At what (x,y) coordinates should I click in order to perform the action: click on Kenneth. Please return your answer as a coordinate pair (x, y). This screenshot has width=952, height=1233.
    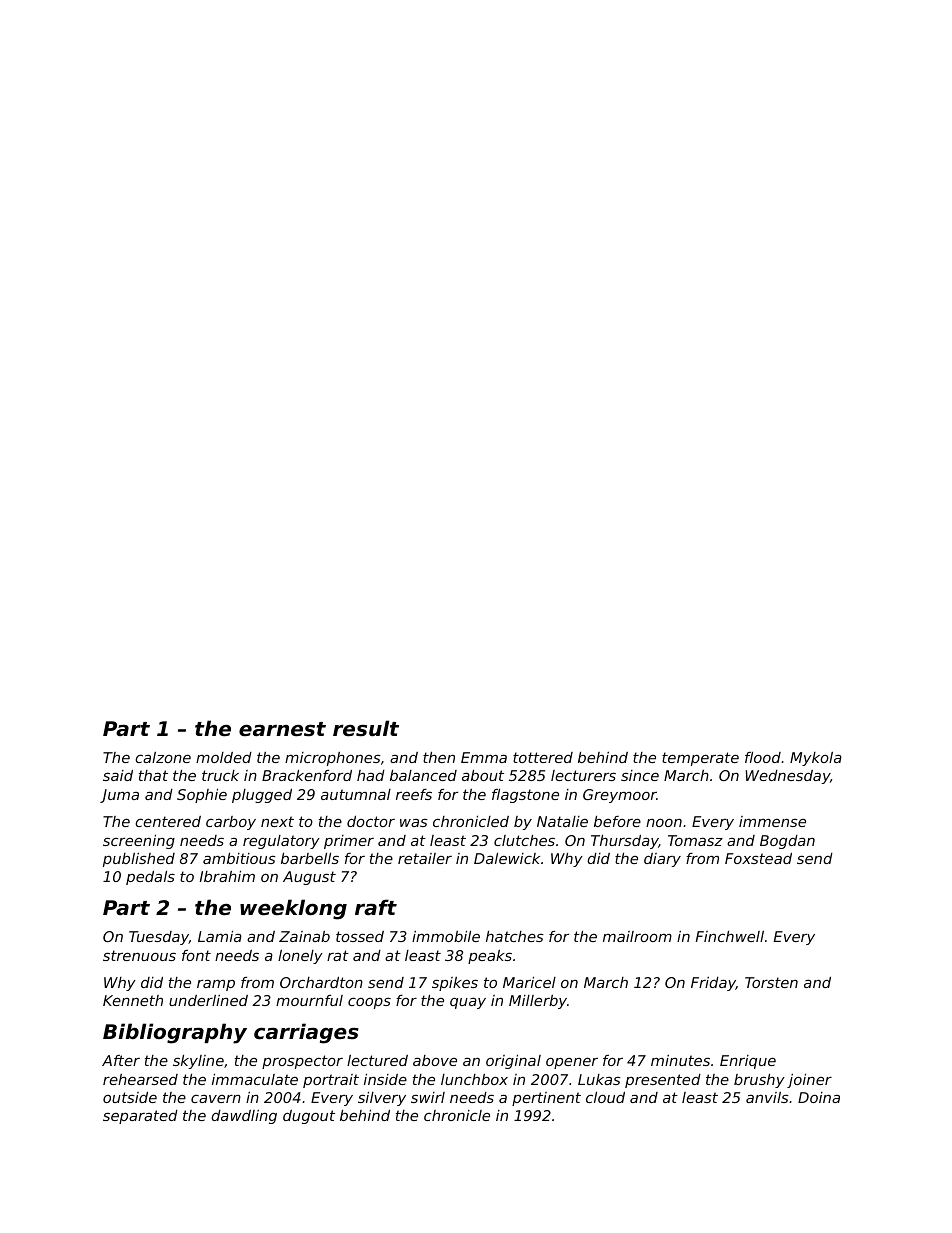
    Looking at the image, I should click on (133, 1000).
